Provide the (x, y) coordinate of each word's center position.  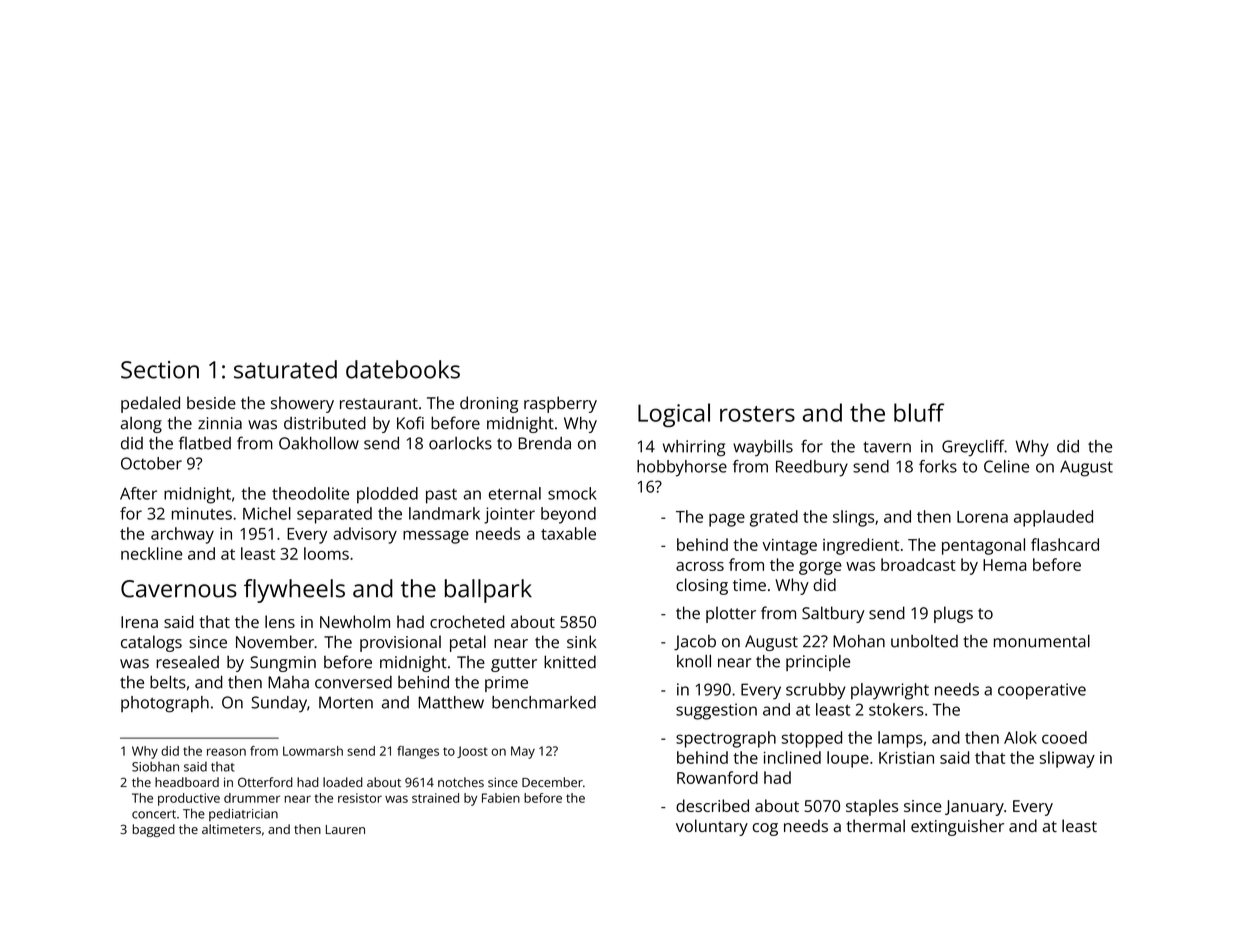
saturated (285, 369)
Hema (1004, 565)
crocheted (467, 621)
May (523, 752)
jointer (509, 515)
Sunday (279, 704)
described (712, 805)
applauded (1053, 518)
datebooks (403, 369)
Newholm (355, 621)
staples (872, 807)
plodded (387, 495)
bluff (919, 412)
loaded (343, 782)
